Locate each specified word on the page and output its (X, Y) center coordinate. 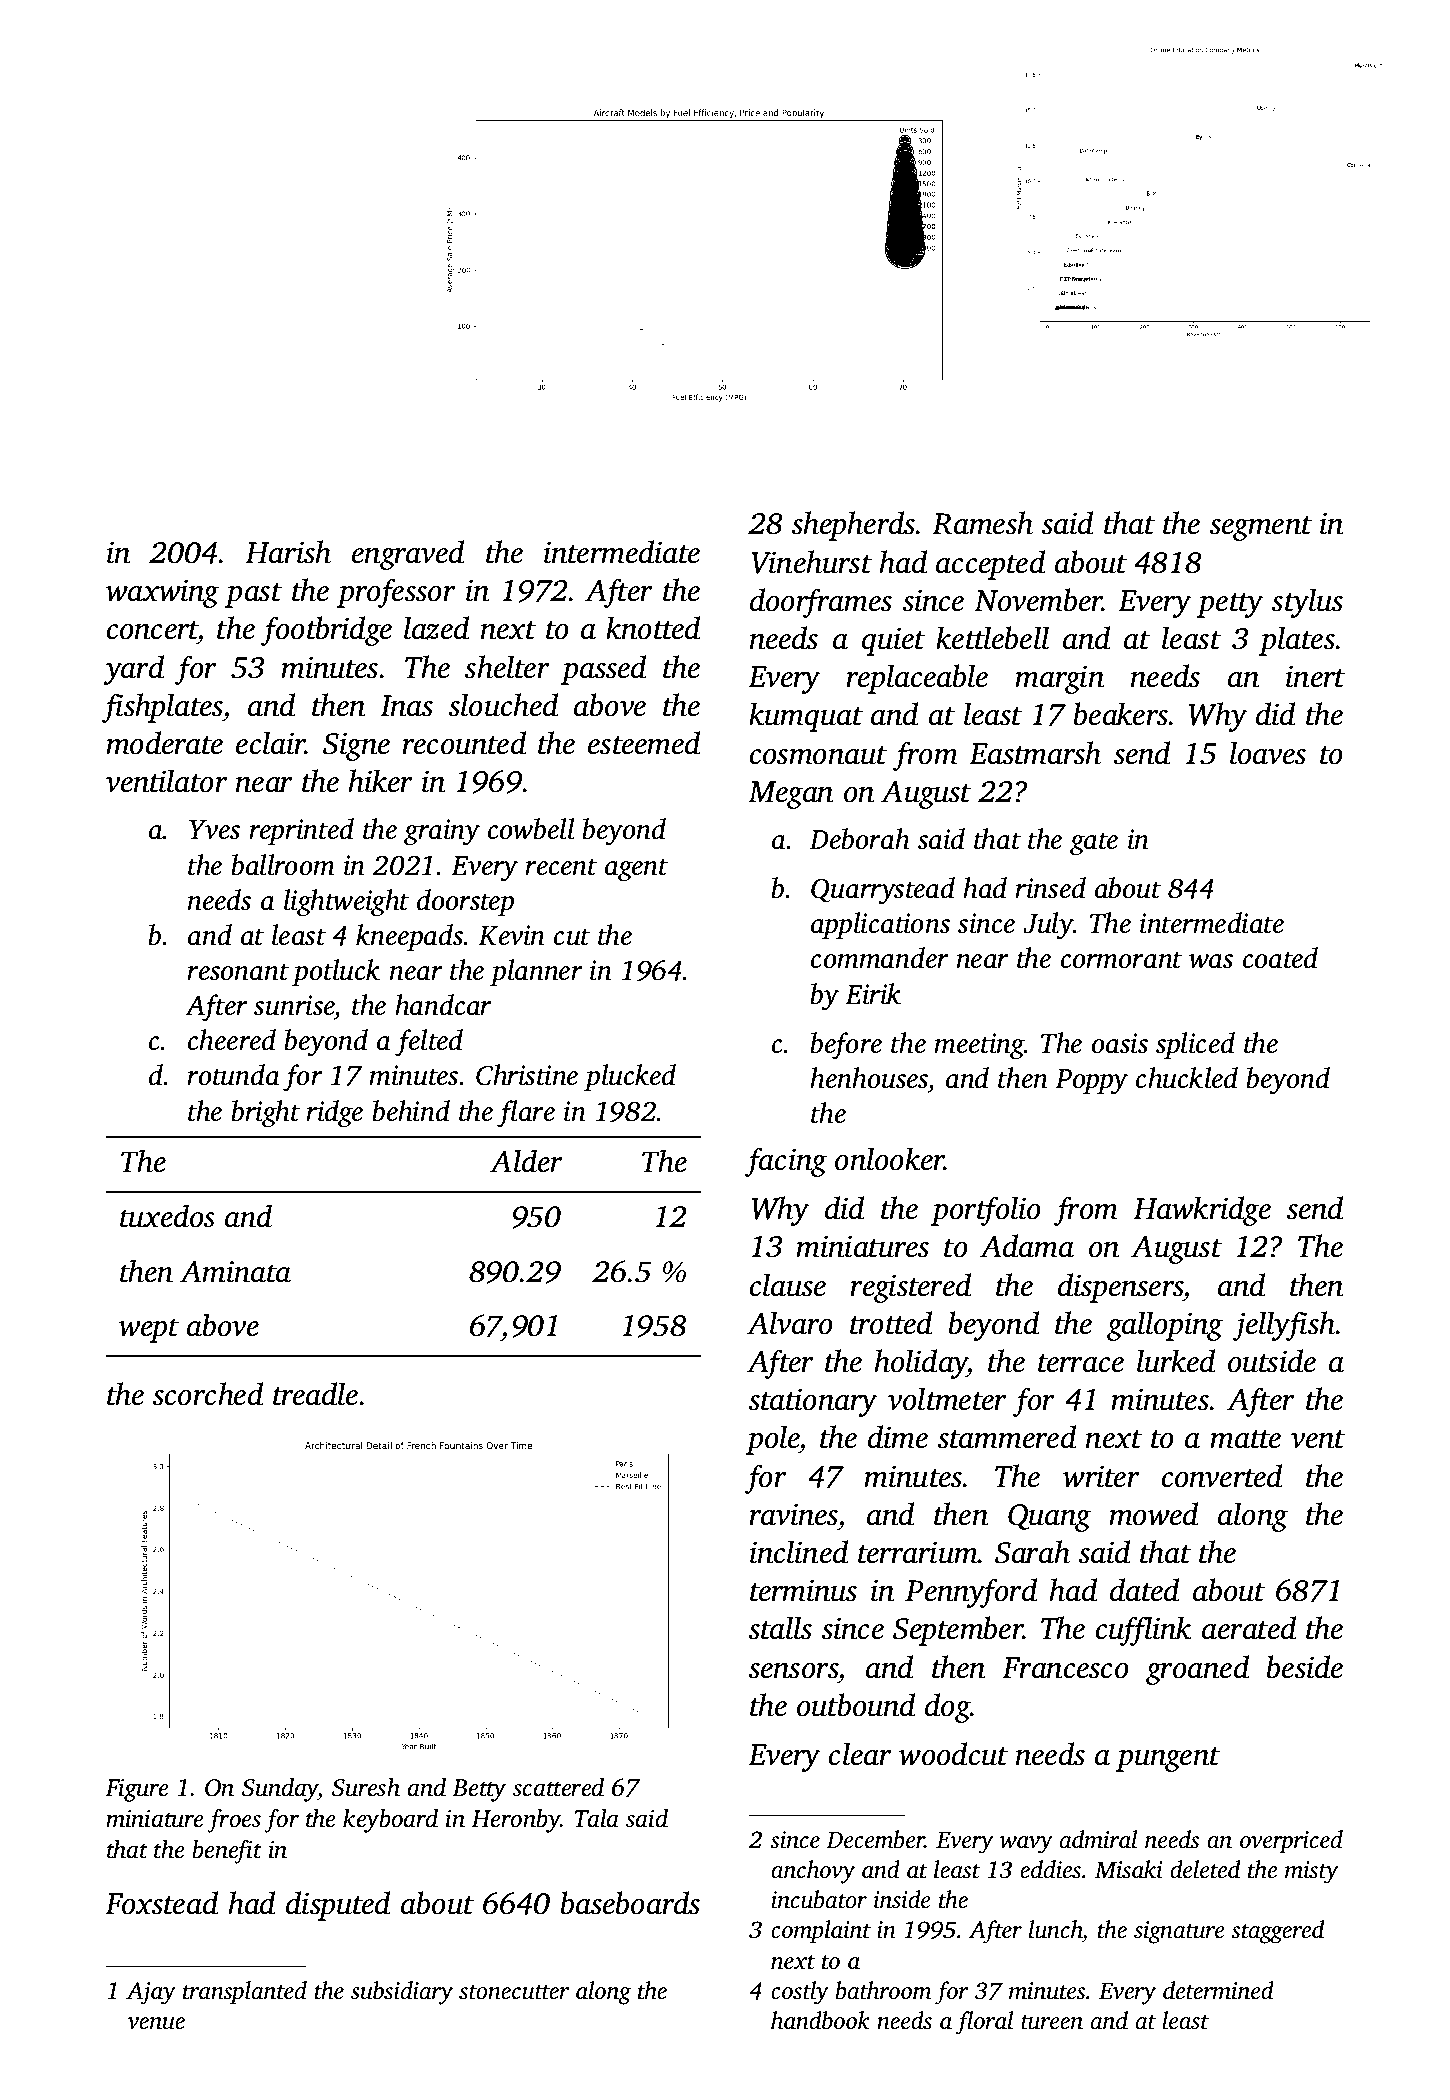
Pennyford (971, 1593)
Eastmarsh (1035, 753)
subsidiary (402, 1993)
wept (149, 1330)
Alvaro (790, 1323)
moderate (164, 743)
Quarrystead (883, 891)
